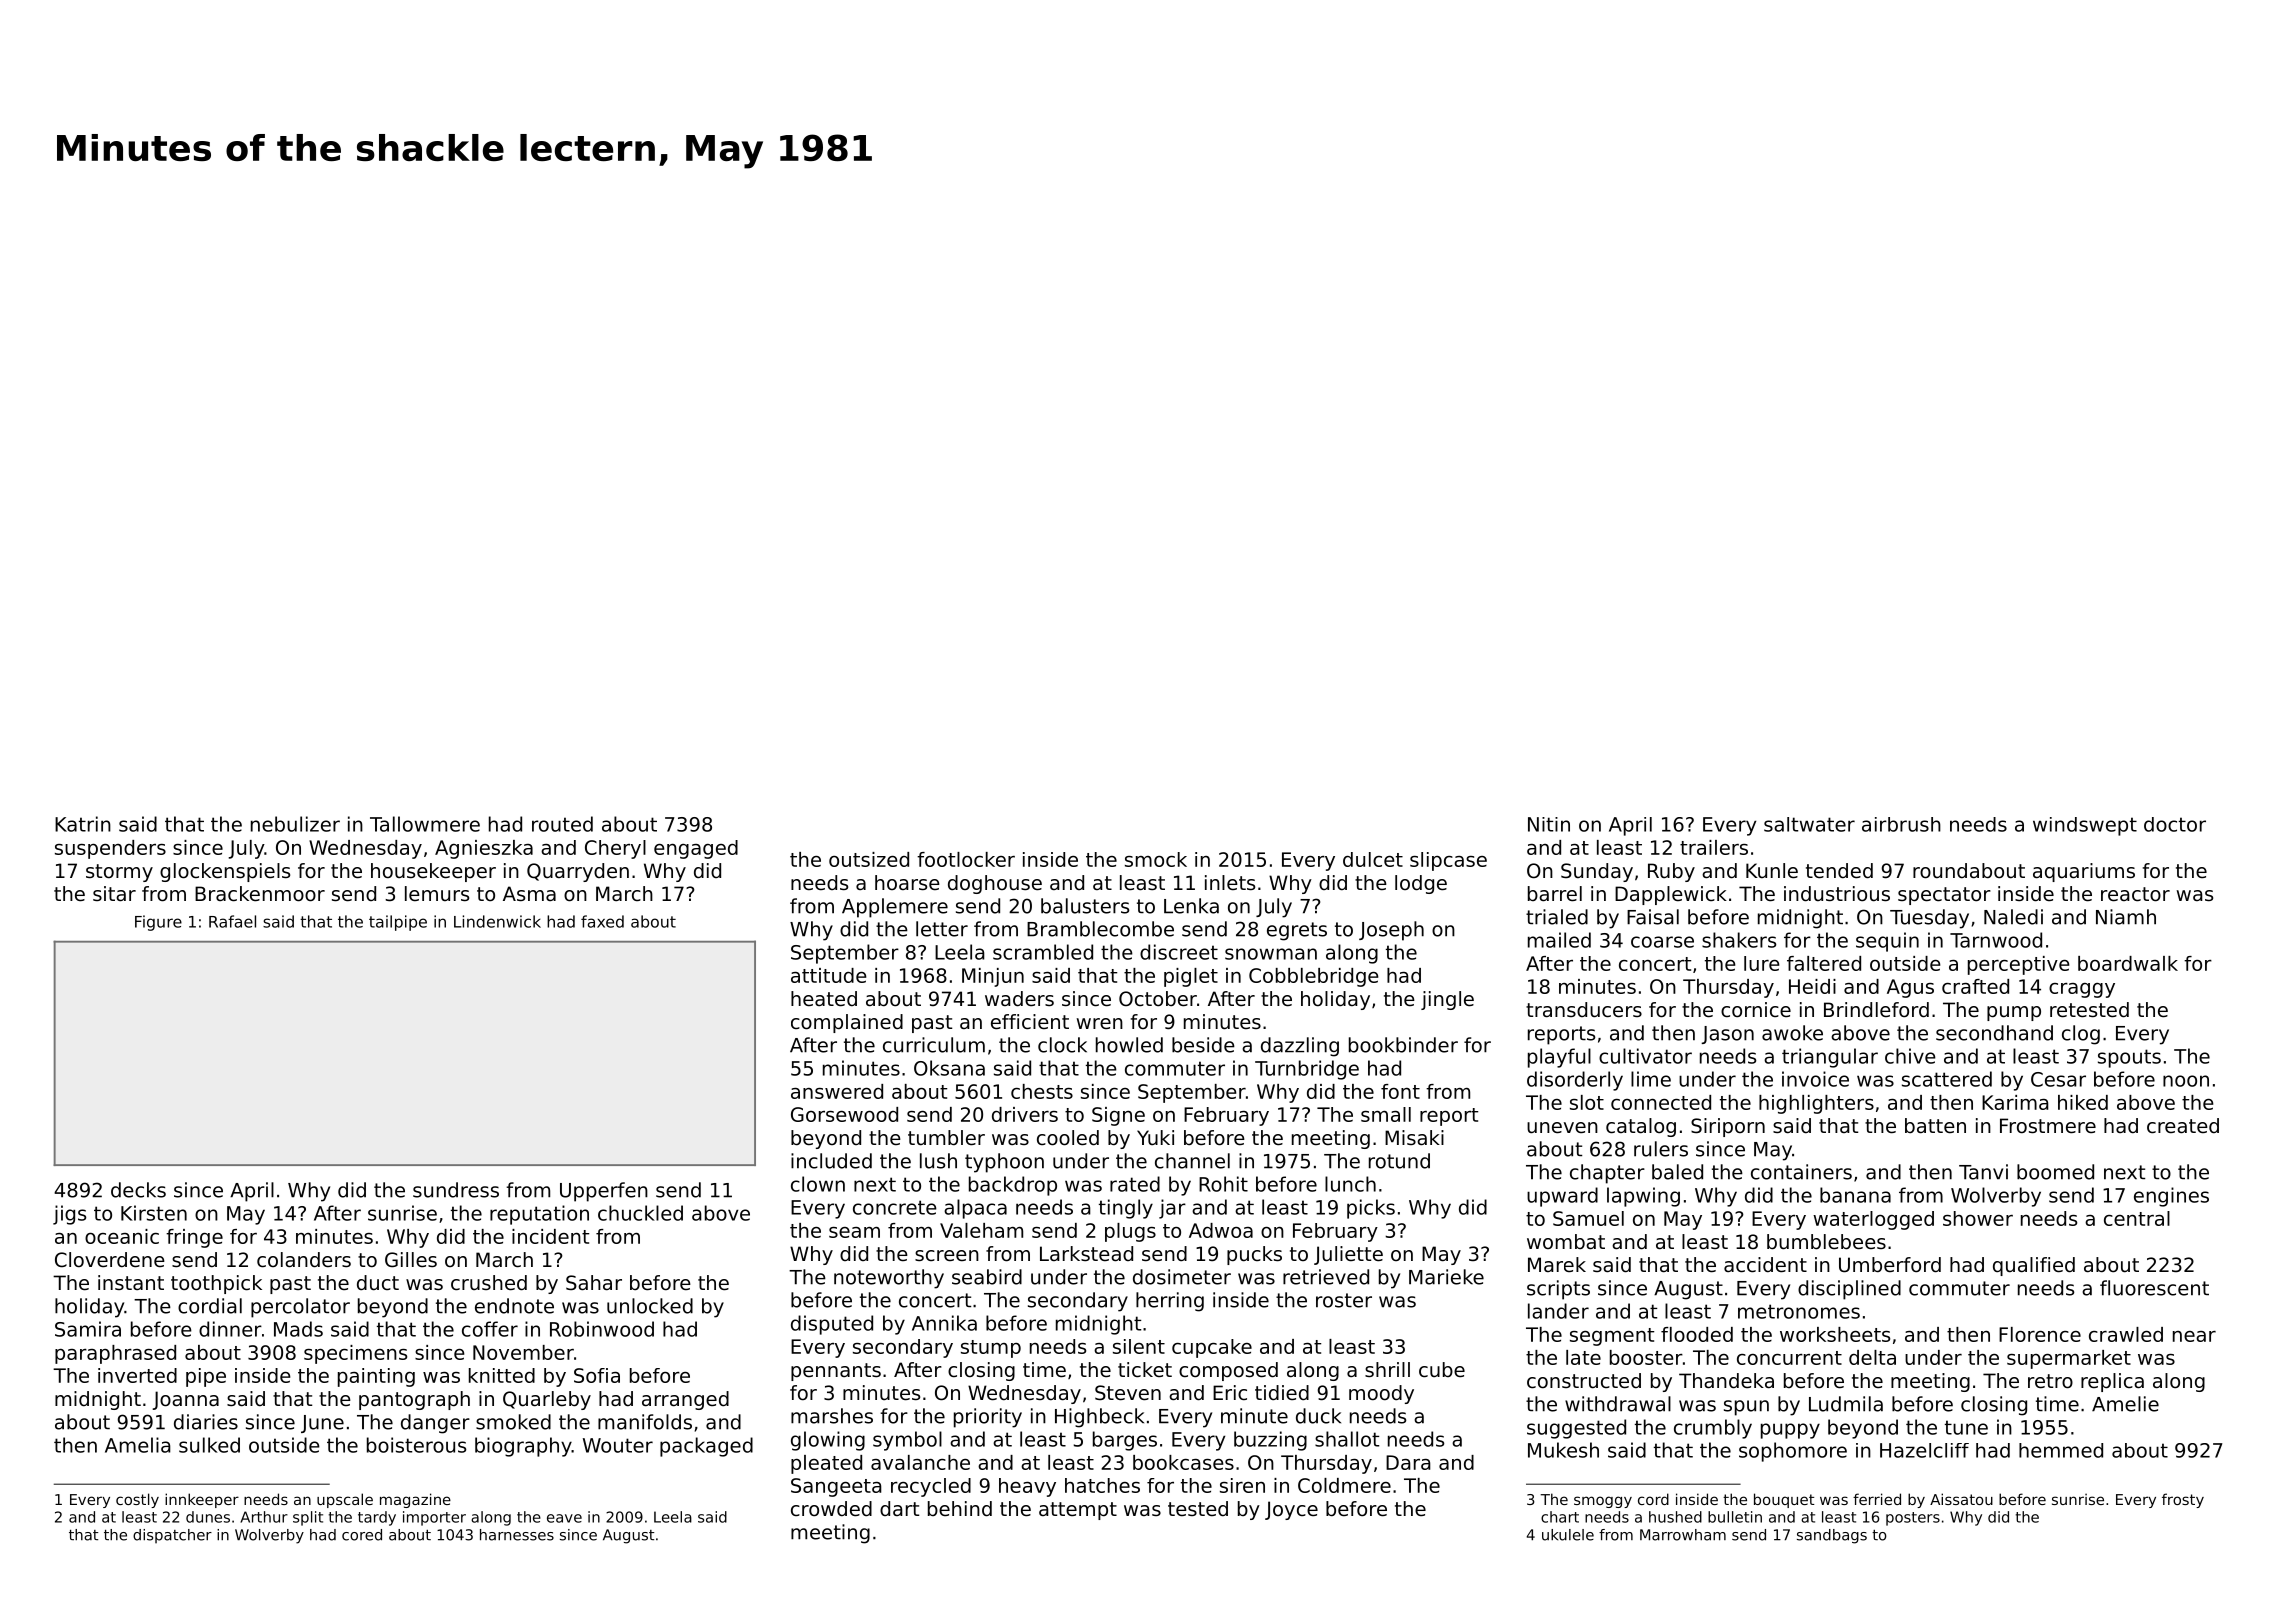  Describe the element at coordinates (425, 824) in the page. I see `Tallowmere` at that location.
